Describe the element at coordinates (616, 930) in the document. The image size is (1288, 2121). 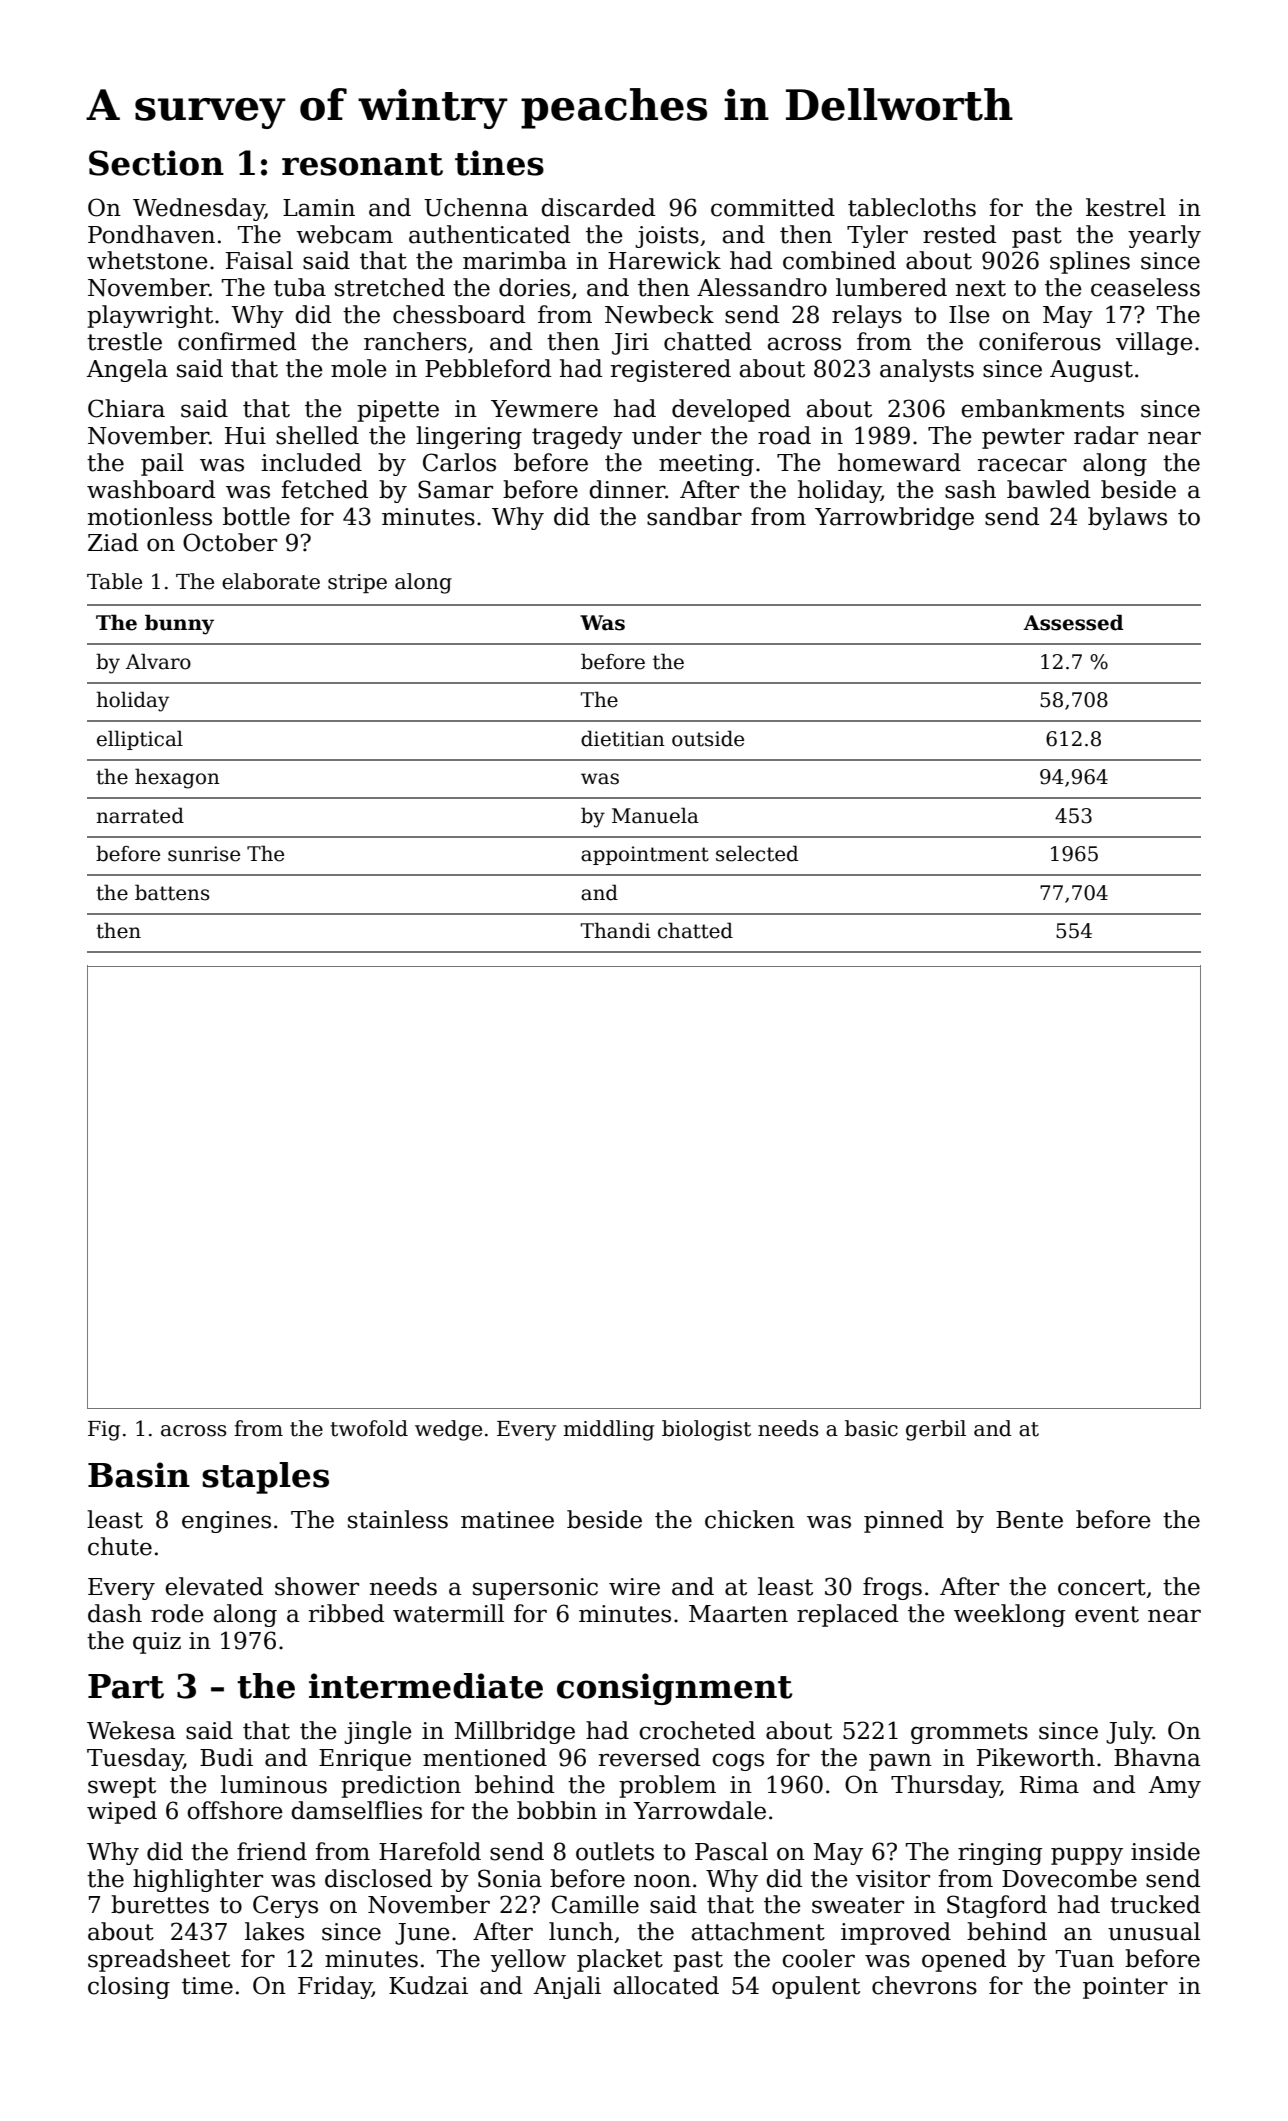
I see `Thandi` at that location.
